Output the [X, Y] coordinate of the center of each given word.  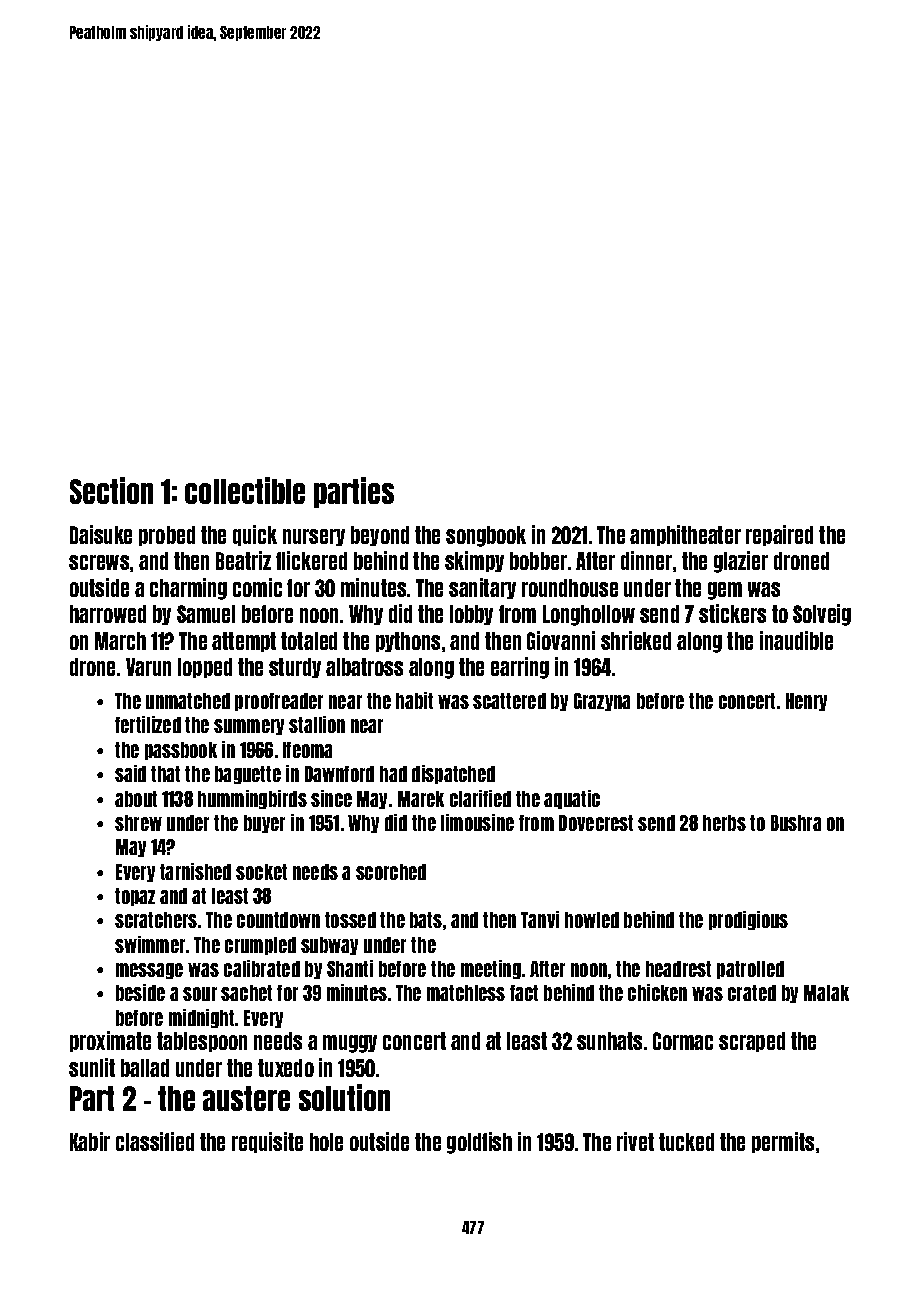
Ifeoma [307, 750]
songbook [486, 536]
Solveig [822, 615]
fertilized [148, 724]
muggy [350, 1044]
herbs [724, 823]
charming [188, 589]
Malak [826, 993]
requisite [267, 1142]
